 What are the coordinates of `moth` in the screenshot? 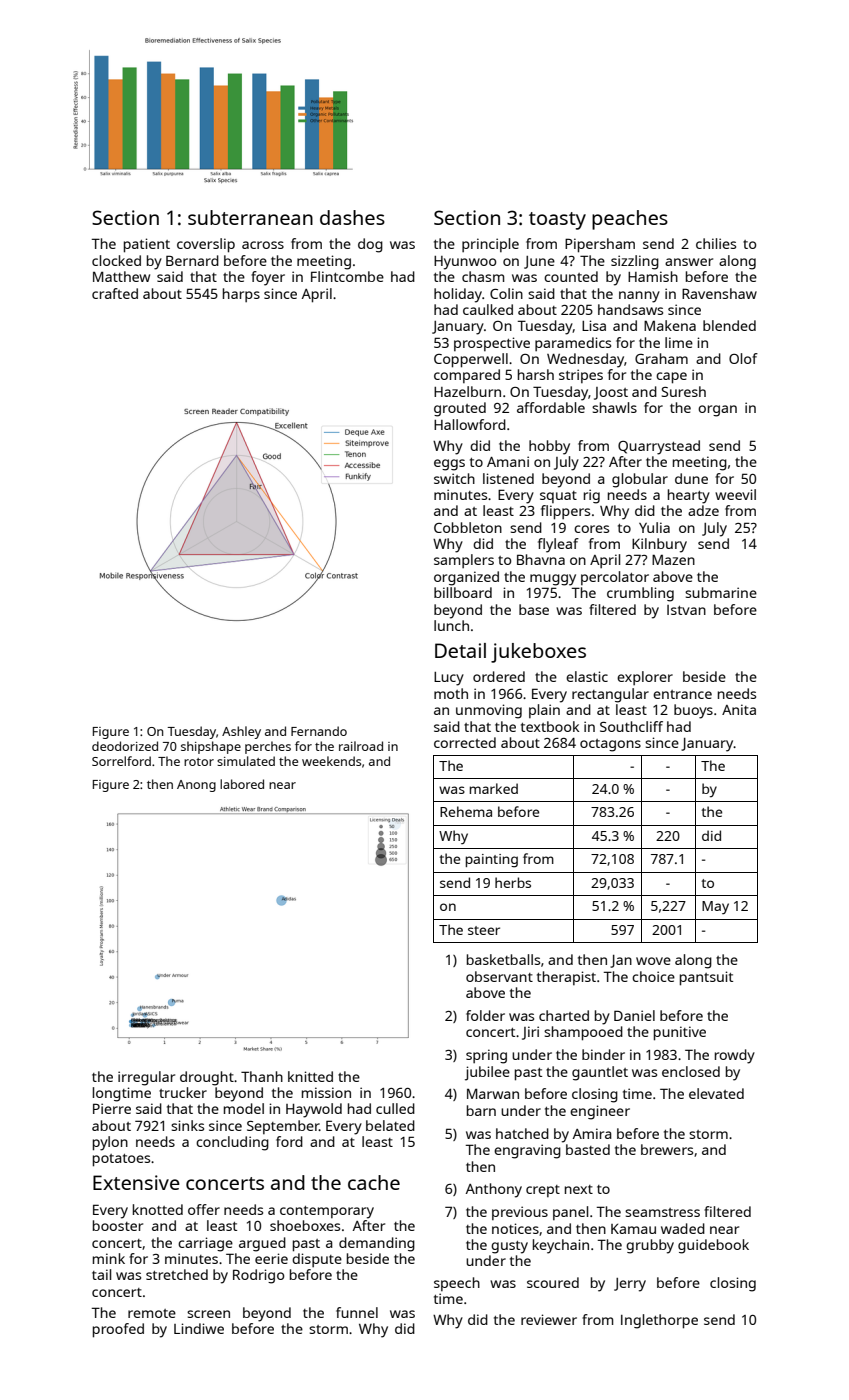 It's located at (451, 693).
